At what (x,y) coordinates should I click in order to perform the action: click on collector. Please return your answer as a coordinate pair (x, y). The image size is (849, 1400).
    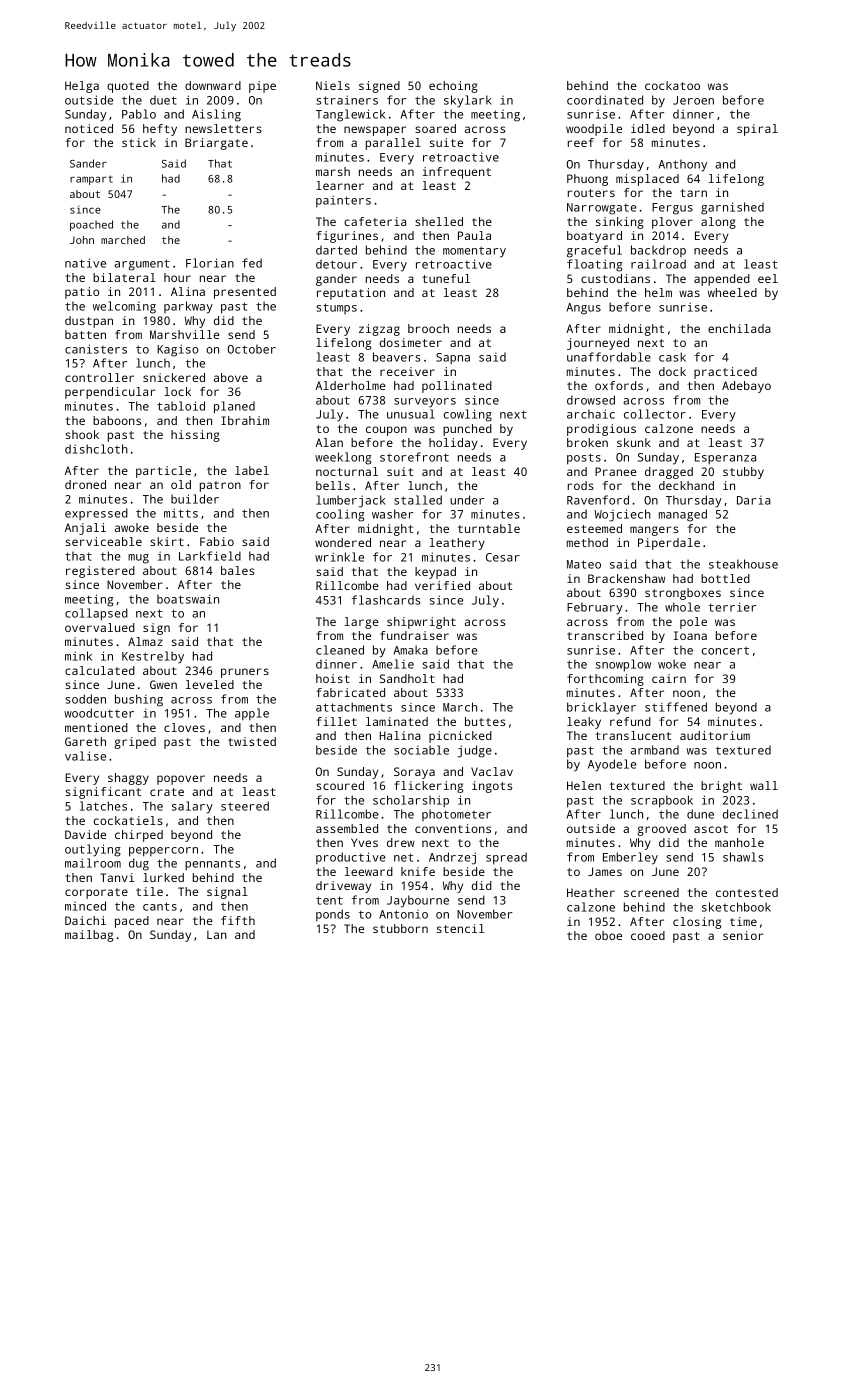
    Looking at the image, I should click on (655, 414).
